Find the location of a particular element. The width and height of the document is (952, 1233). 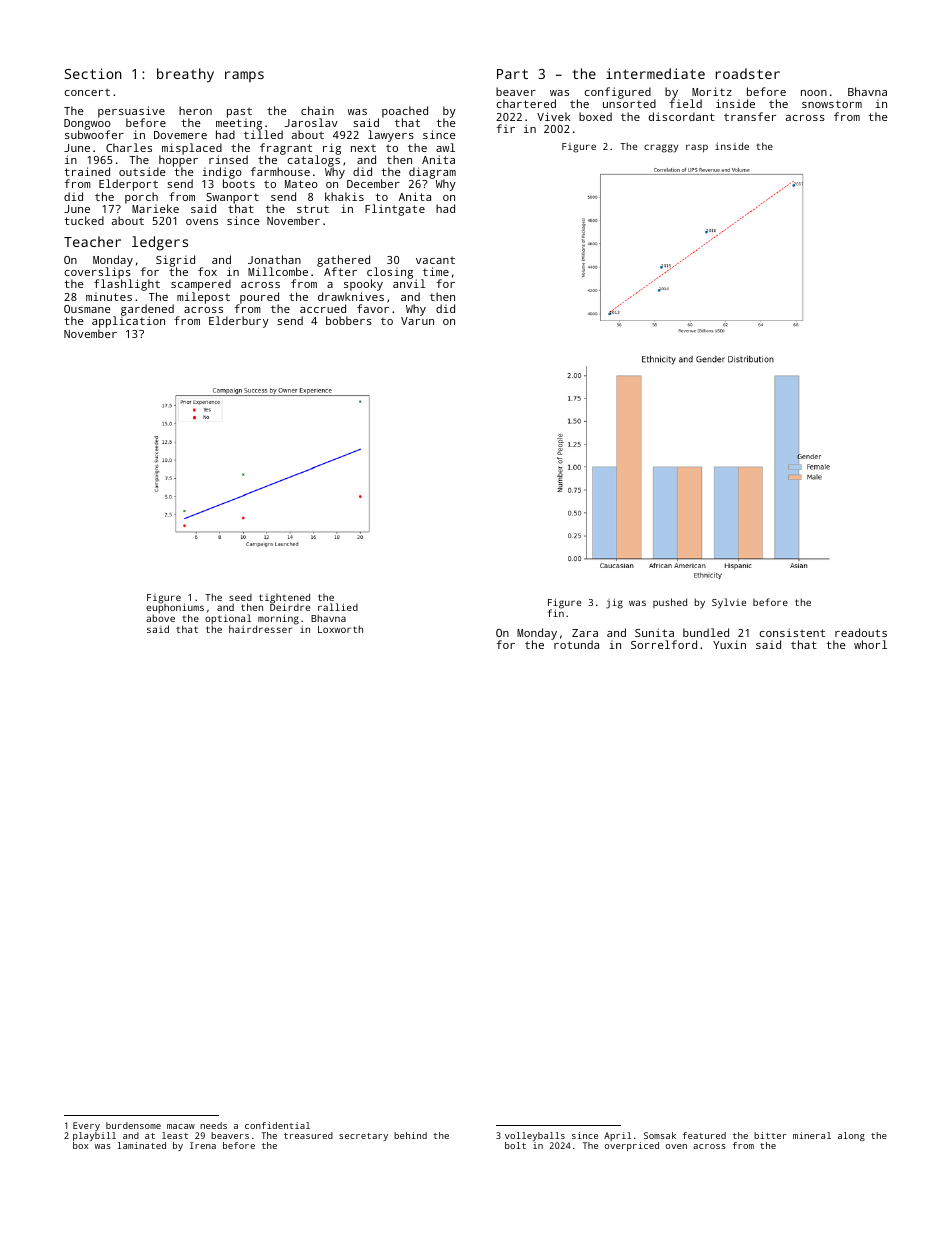

jig is located at coordinates (614, 603).
